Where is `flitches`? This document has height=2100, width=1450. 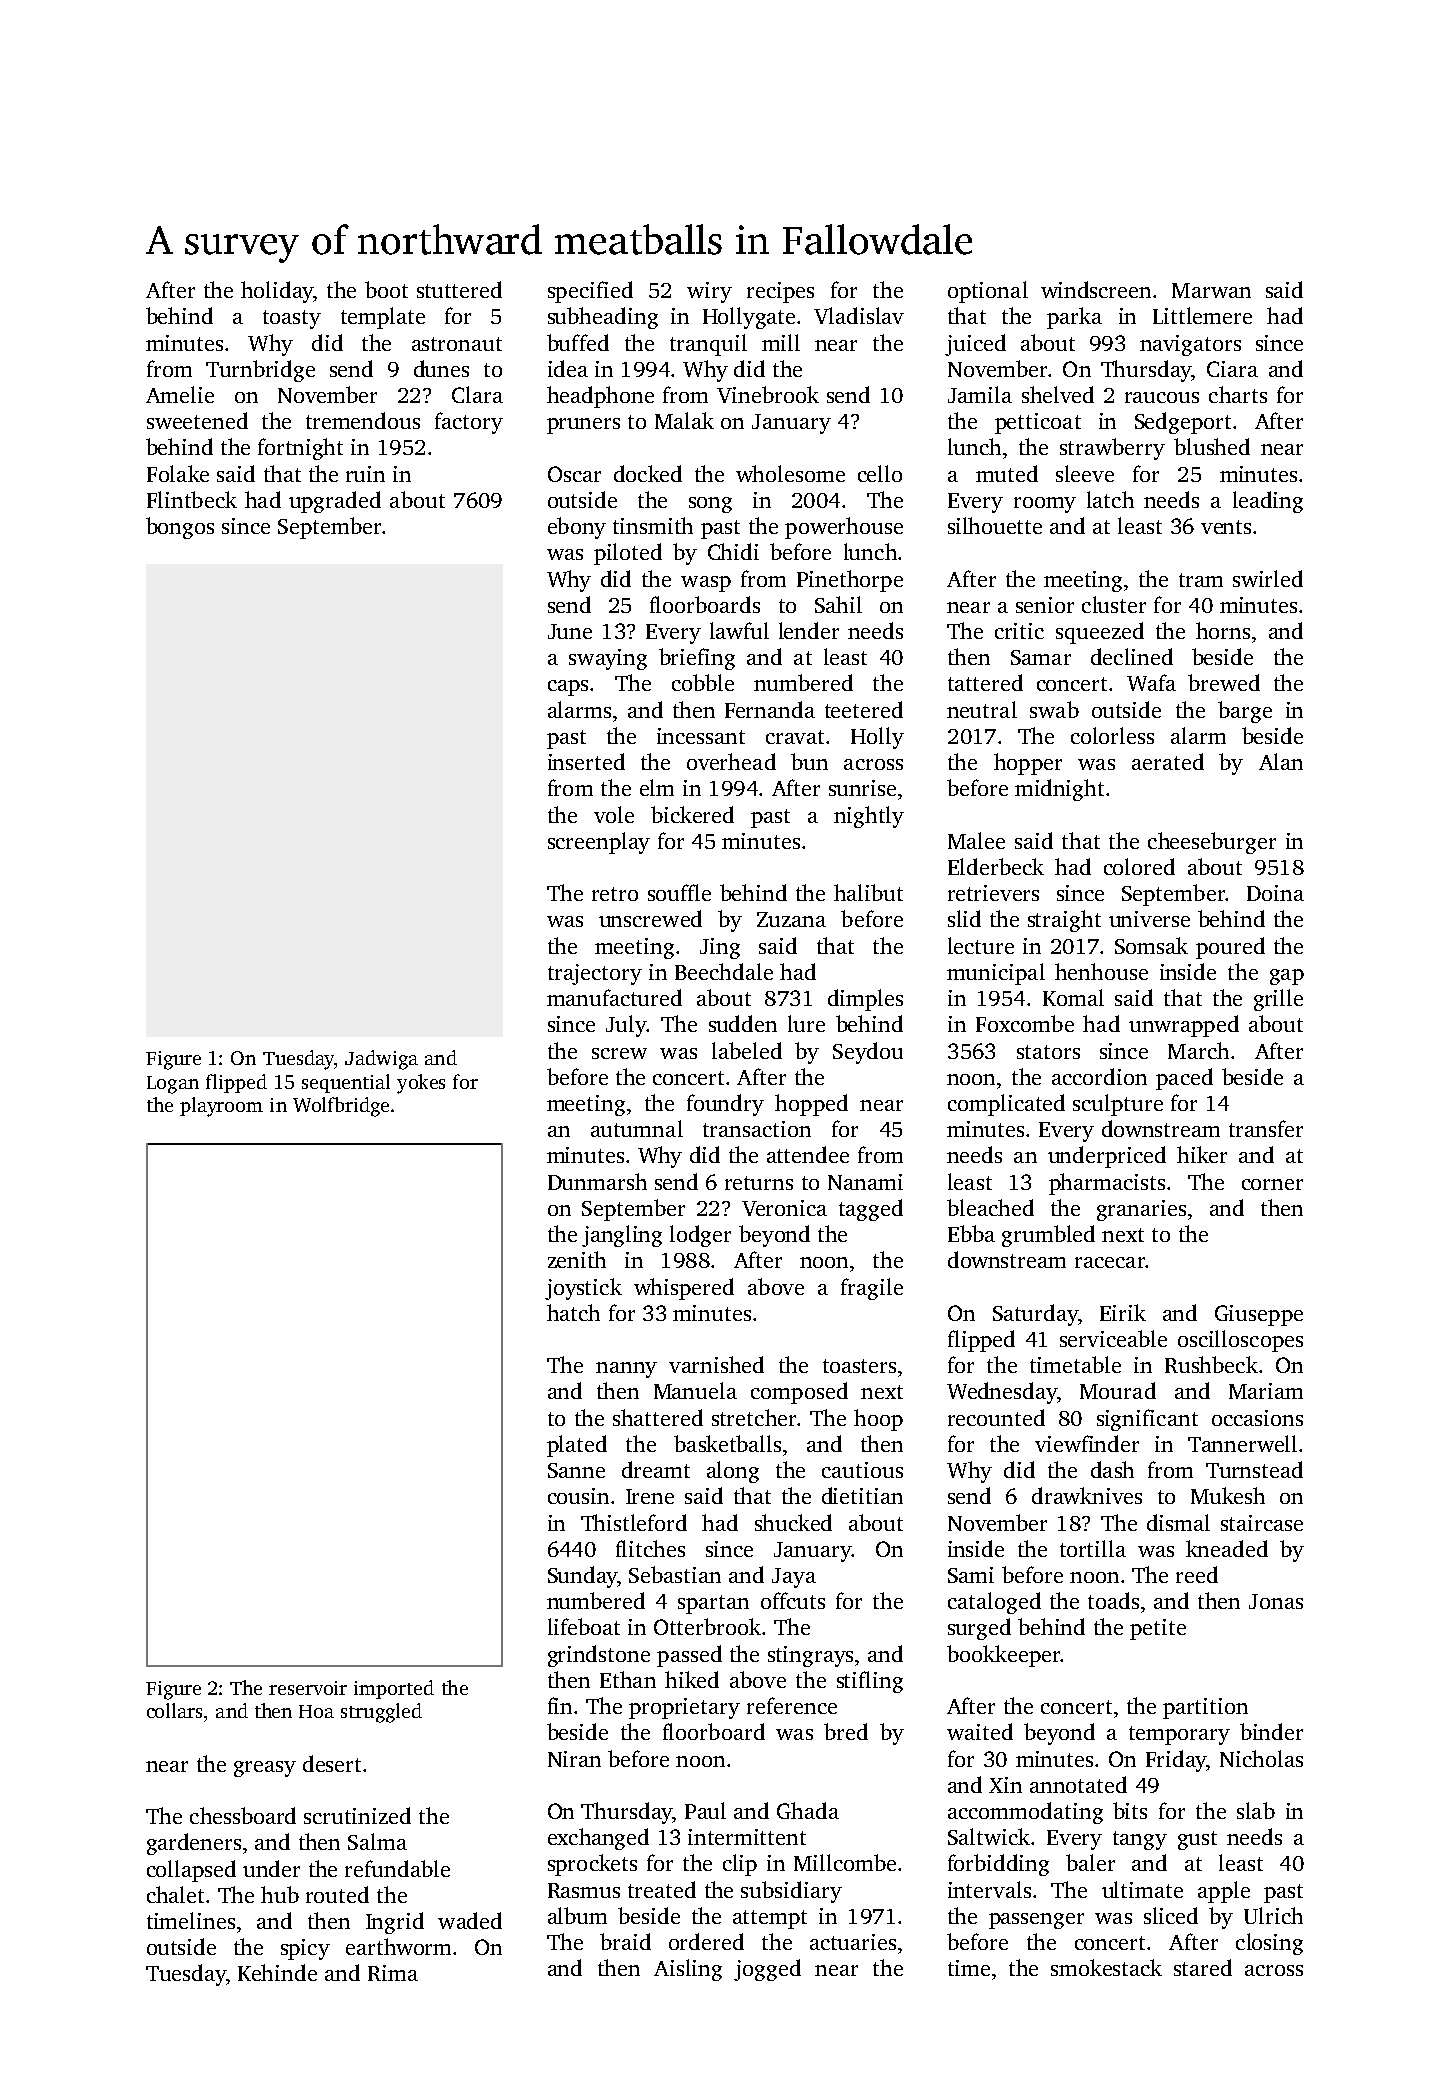 flitches is located at coordinates (650, 1548).
